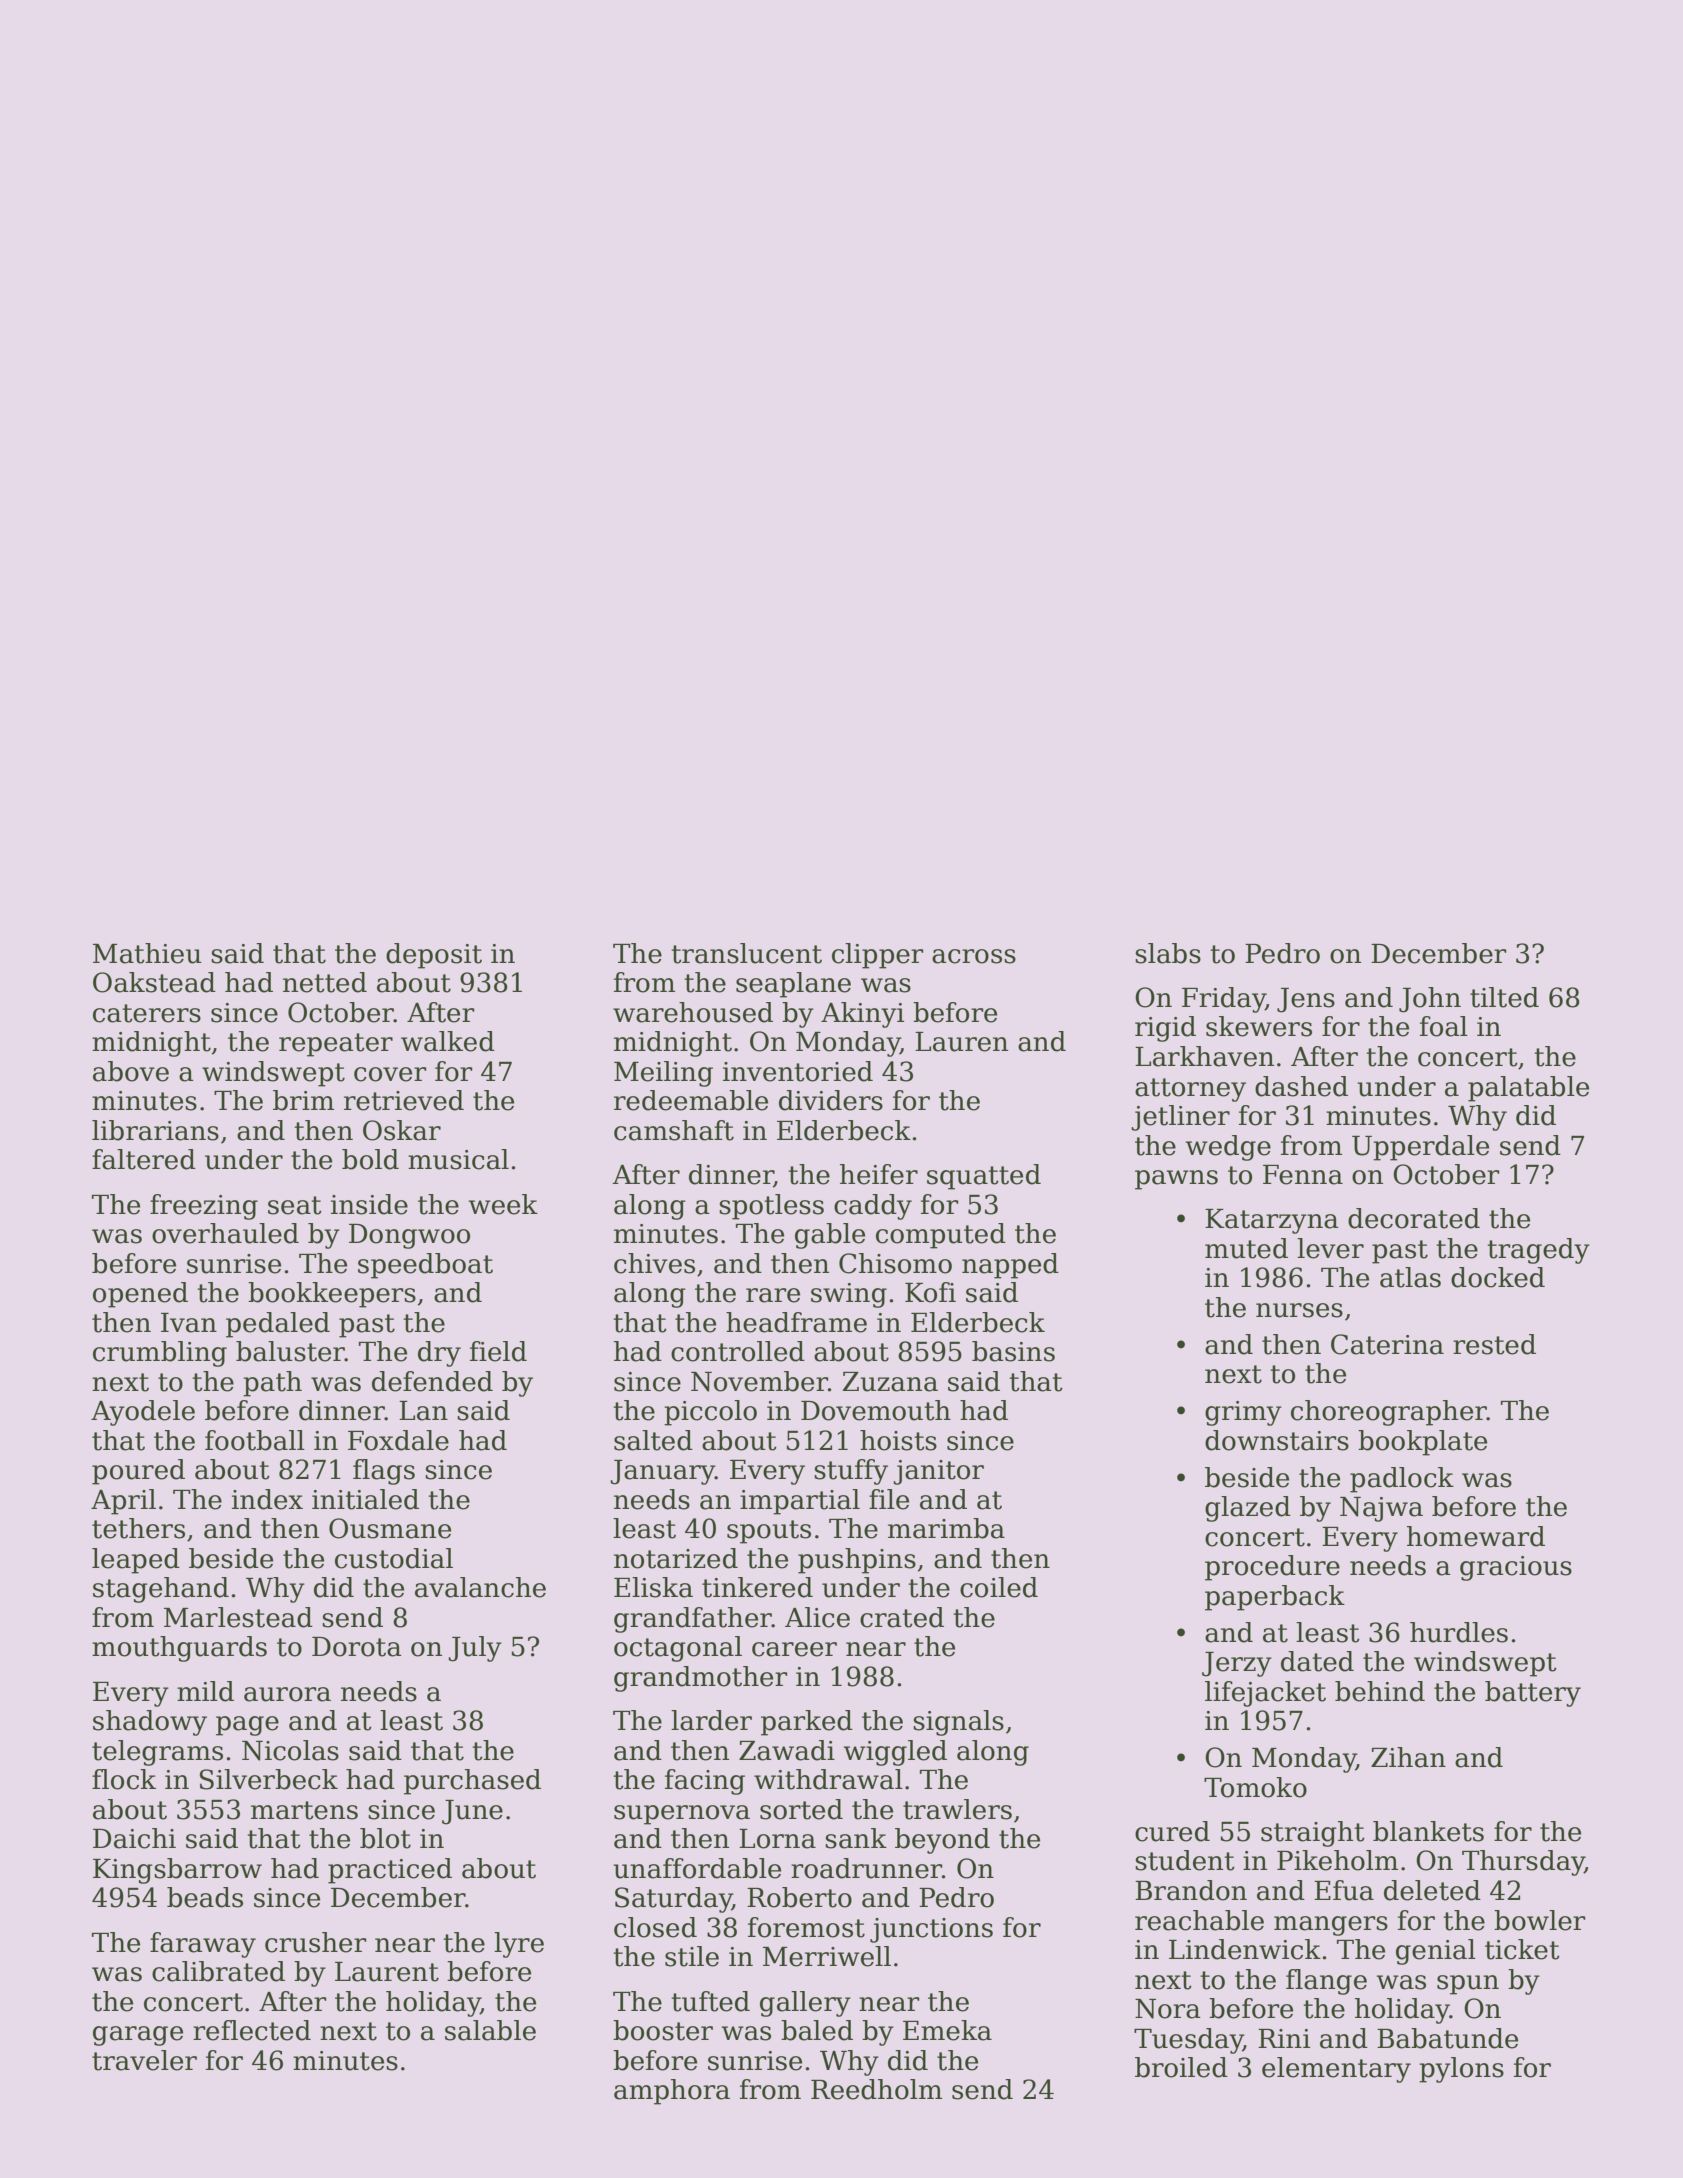 The width and height of the screenshot is (1683, 2178). I want to click on path, so click(272, 1384).
